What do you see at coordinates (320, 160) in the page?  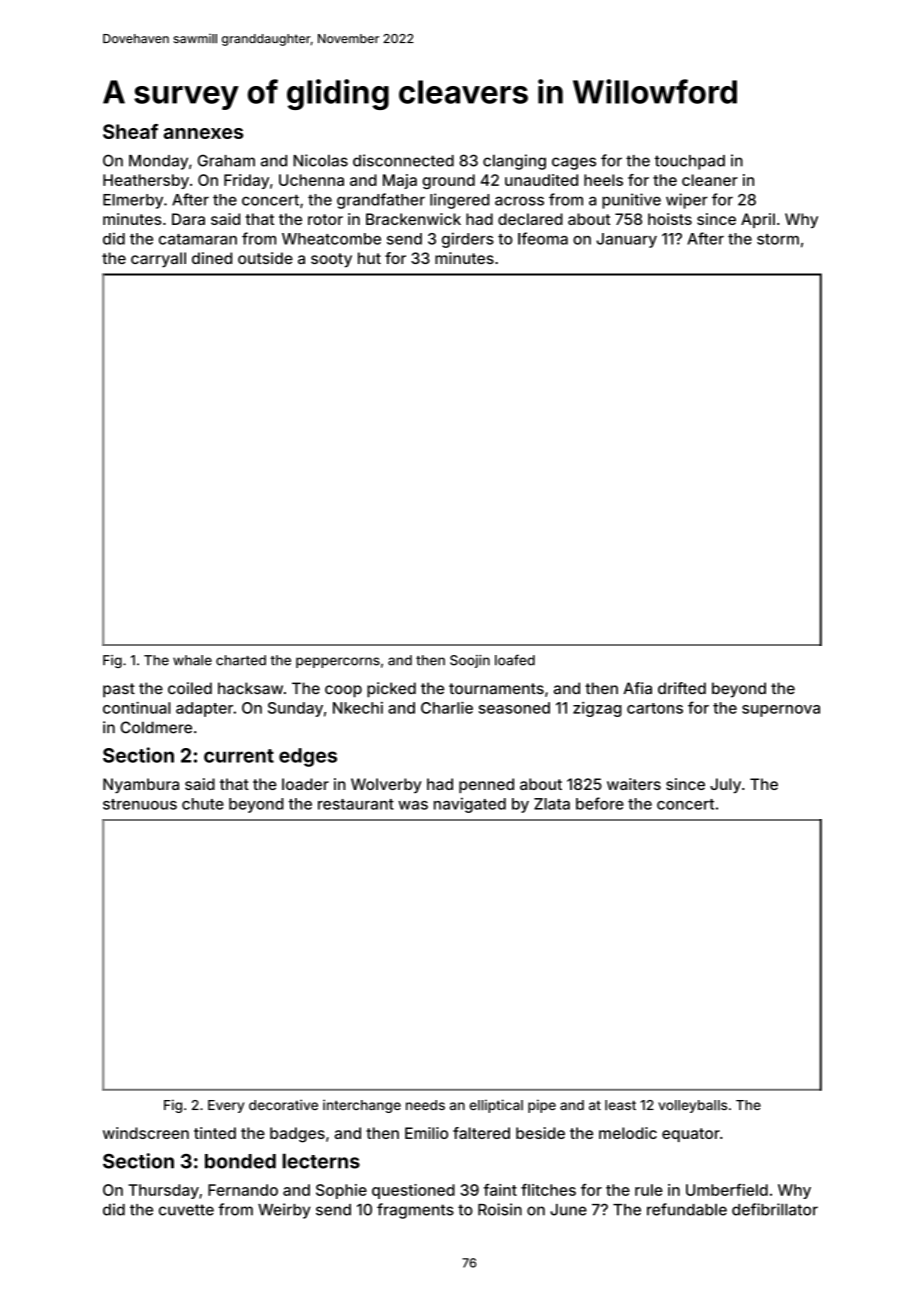 I see `Nicolas` at bounding box center [320, 160].
